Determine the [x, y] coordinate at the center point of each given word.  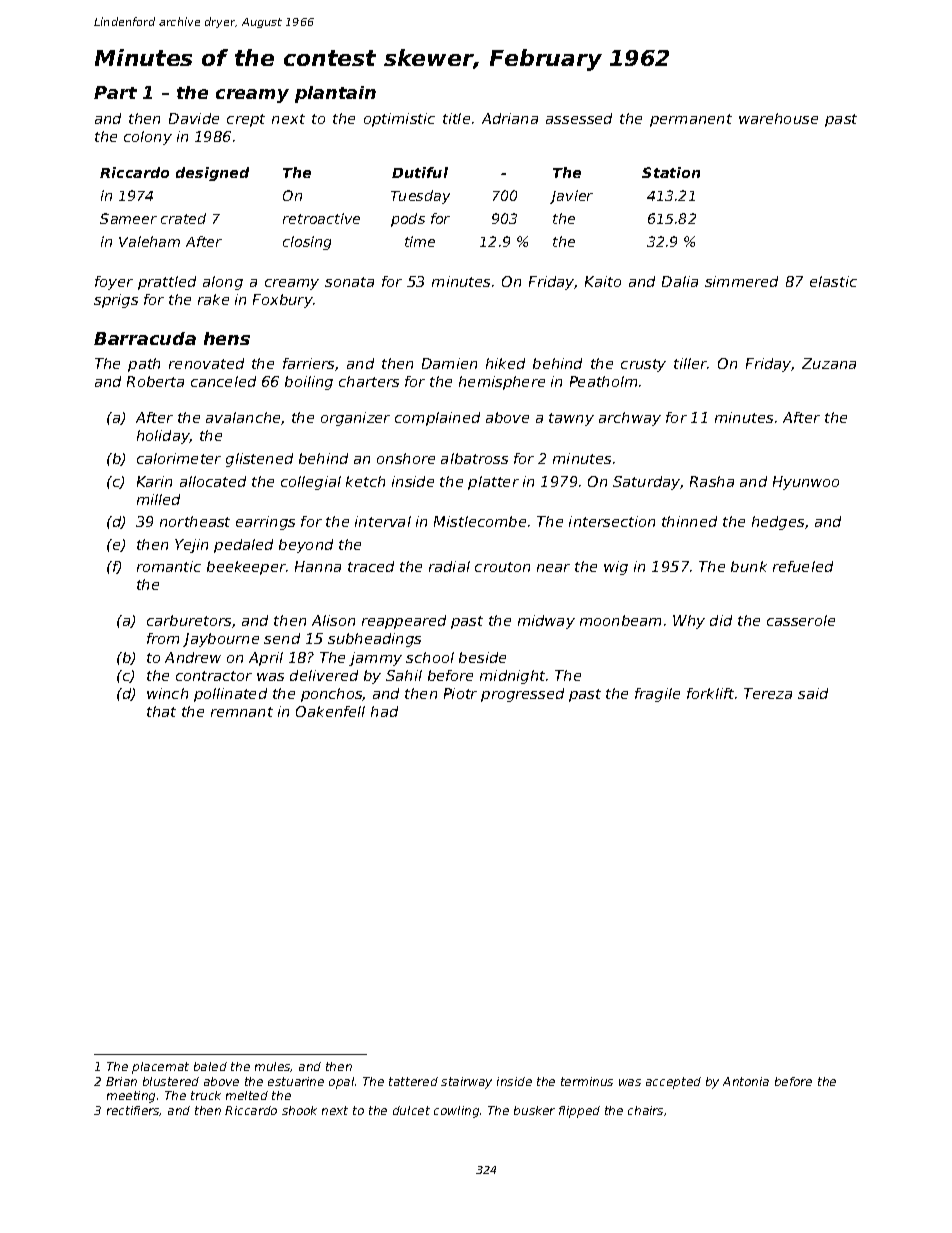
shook [299, 1110]
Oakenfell [330, 711]
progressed [522, 695]
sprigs [116, 301]
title [456, 118]
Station [671, 172]
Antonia [746, 1081]
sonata [349, 282]
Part [115, 92]
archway [630, 419]
